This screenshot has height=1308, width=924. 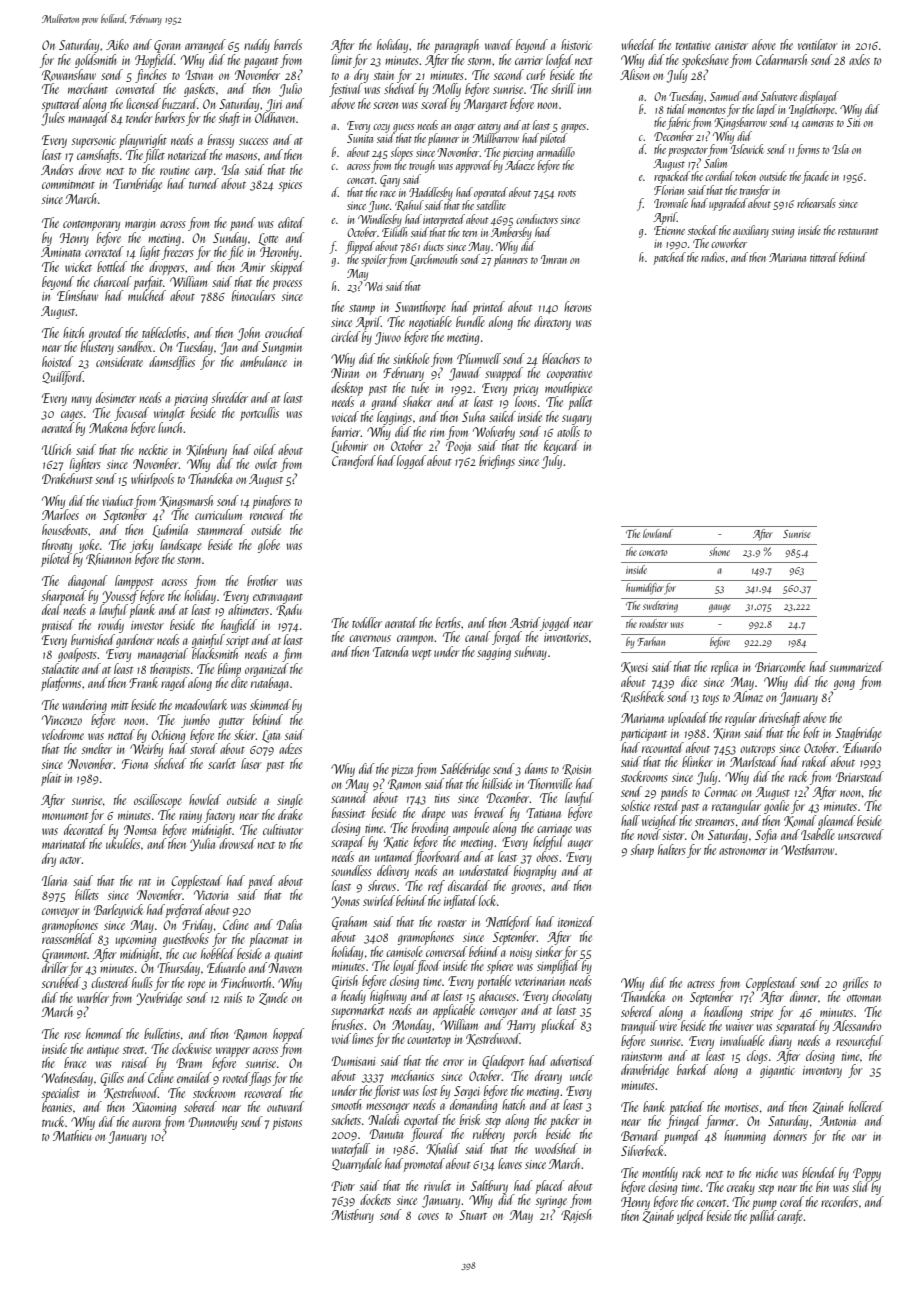 I want to click on applicable, so click(x=454, y=1011).
